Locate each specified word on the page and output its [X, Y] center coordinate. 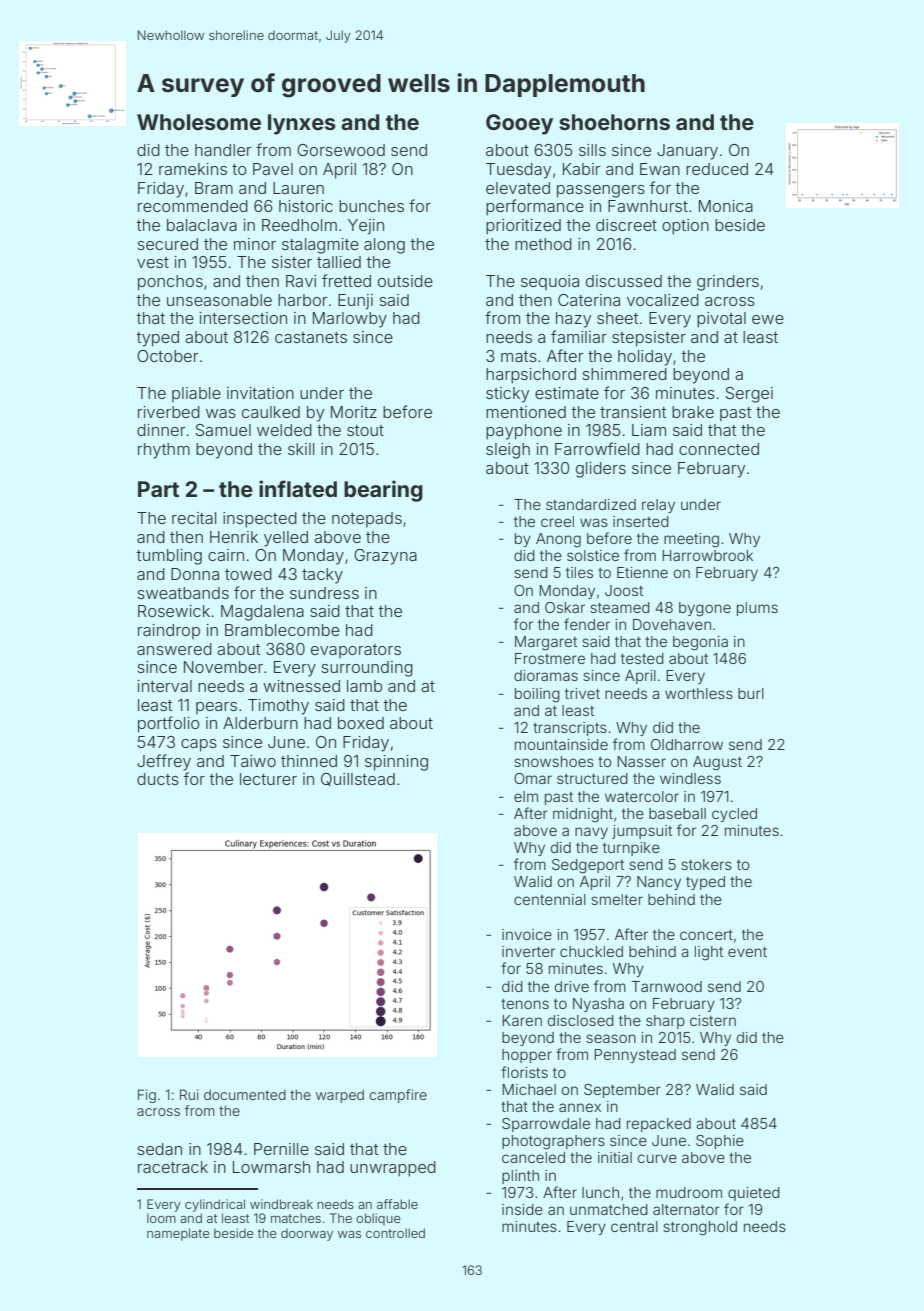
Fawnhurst [648, 206]
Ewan [660, 169]
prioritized [523, 227]
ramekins [193, 169]
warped [340, 1096]
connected [719, 449]
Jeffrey [164, 762]
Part [158, 489]
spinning [396, 763]
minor [255, 244]
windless [690, 778]
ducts [158, 779]
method [543, 244]
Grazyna [385, 557]
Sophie [720, 1142]
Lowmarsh [271, 1167]
